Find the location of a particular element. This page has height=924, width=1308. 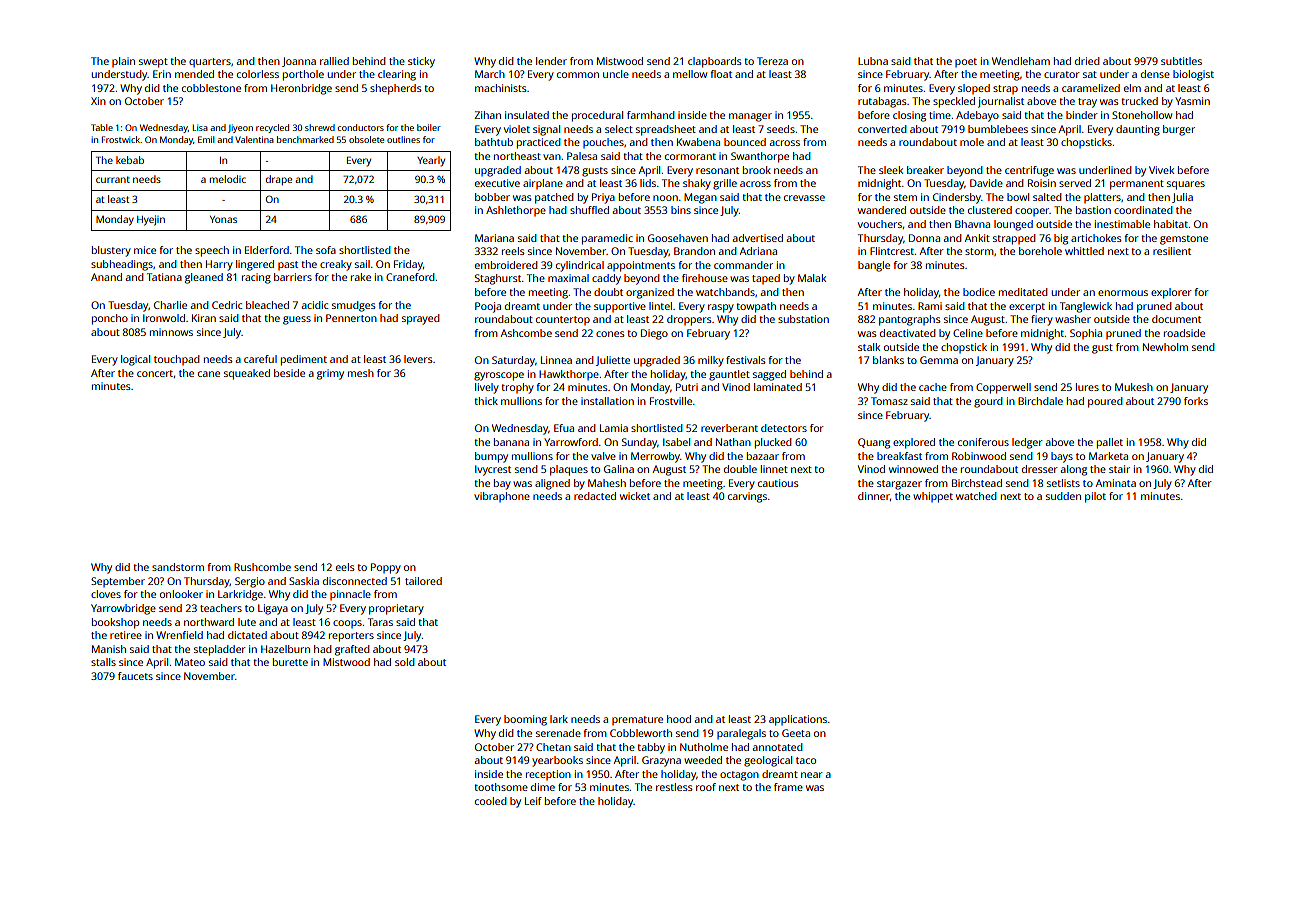

cones is located at coordinates (610, 334).
